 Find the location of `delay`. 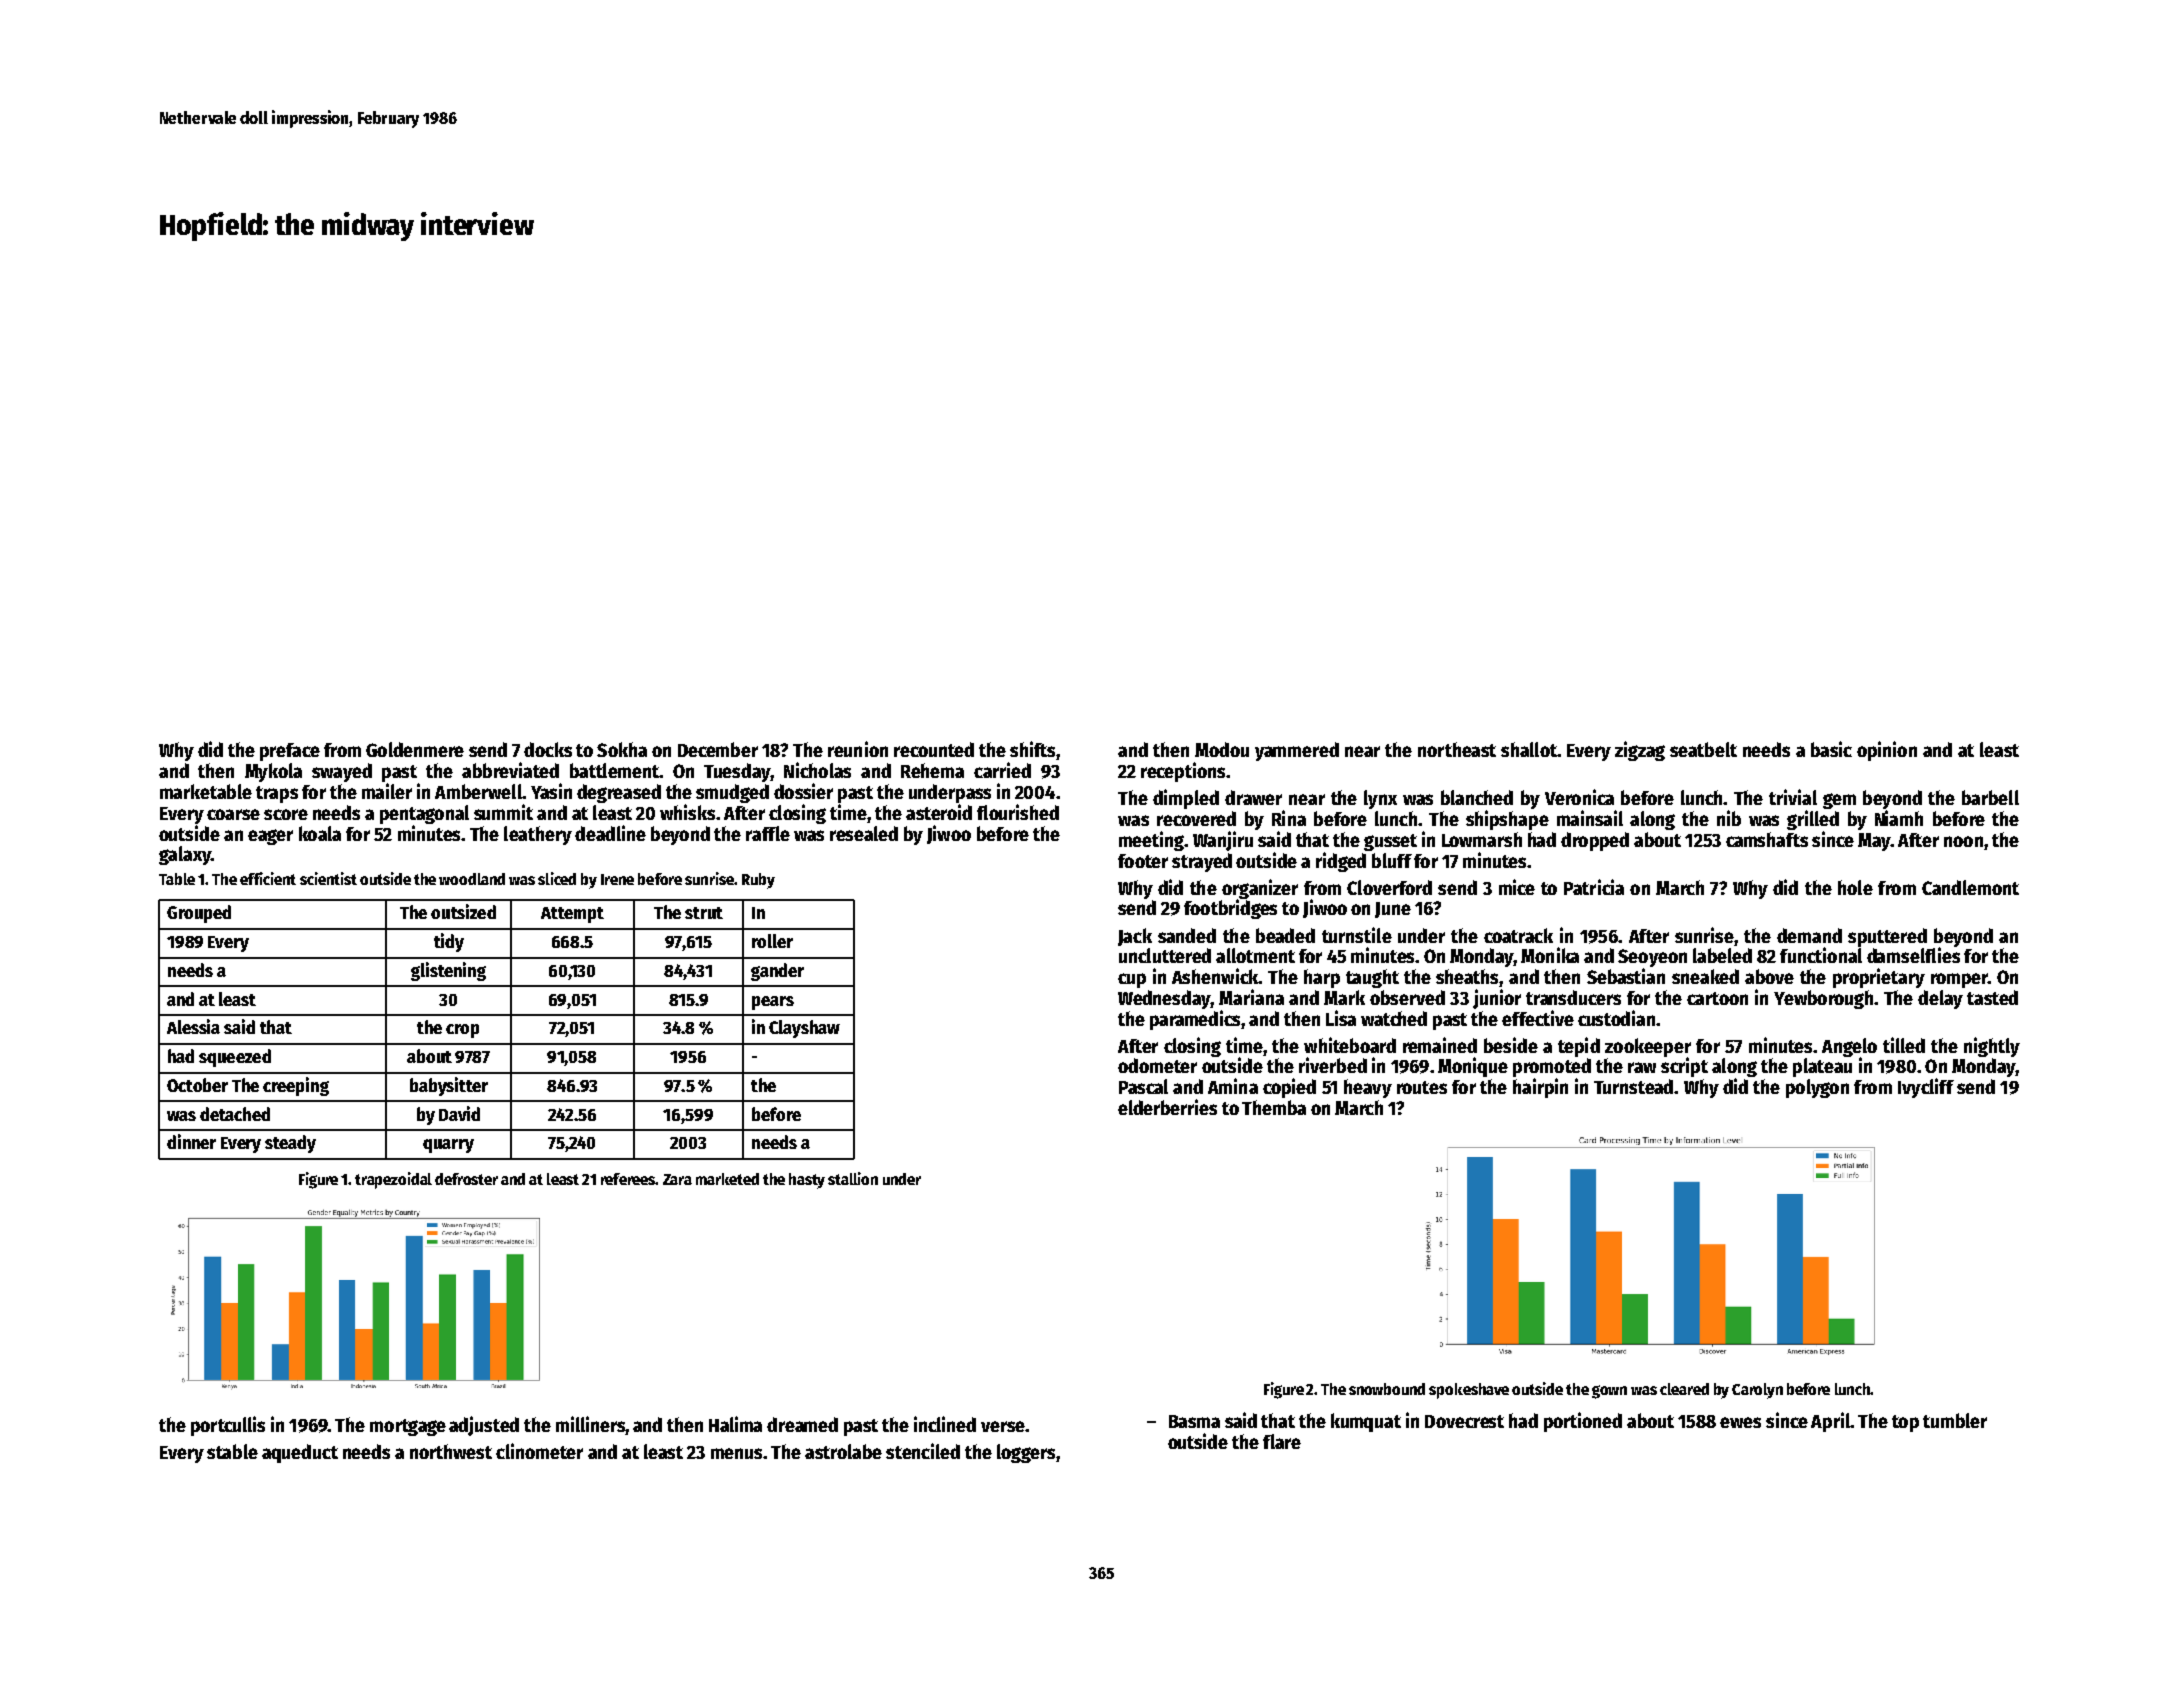

delay is located at coordinates (1940, 999).
